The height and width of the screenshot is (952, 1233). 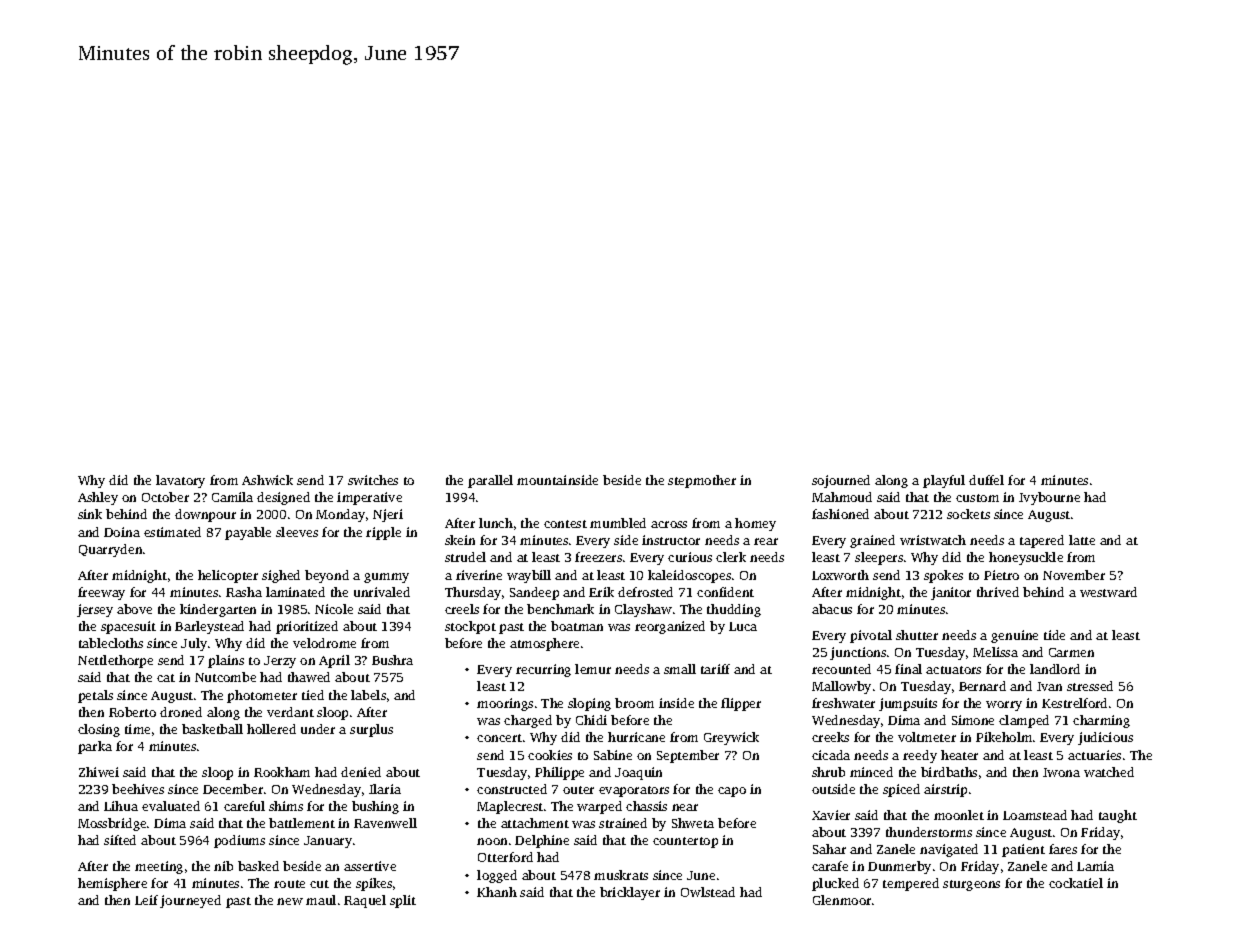 I want to click on new, so click(x=290, y=901).
